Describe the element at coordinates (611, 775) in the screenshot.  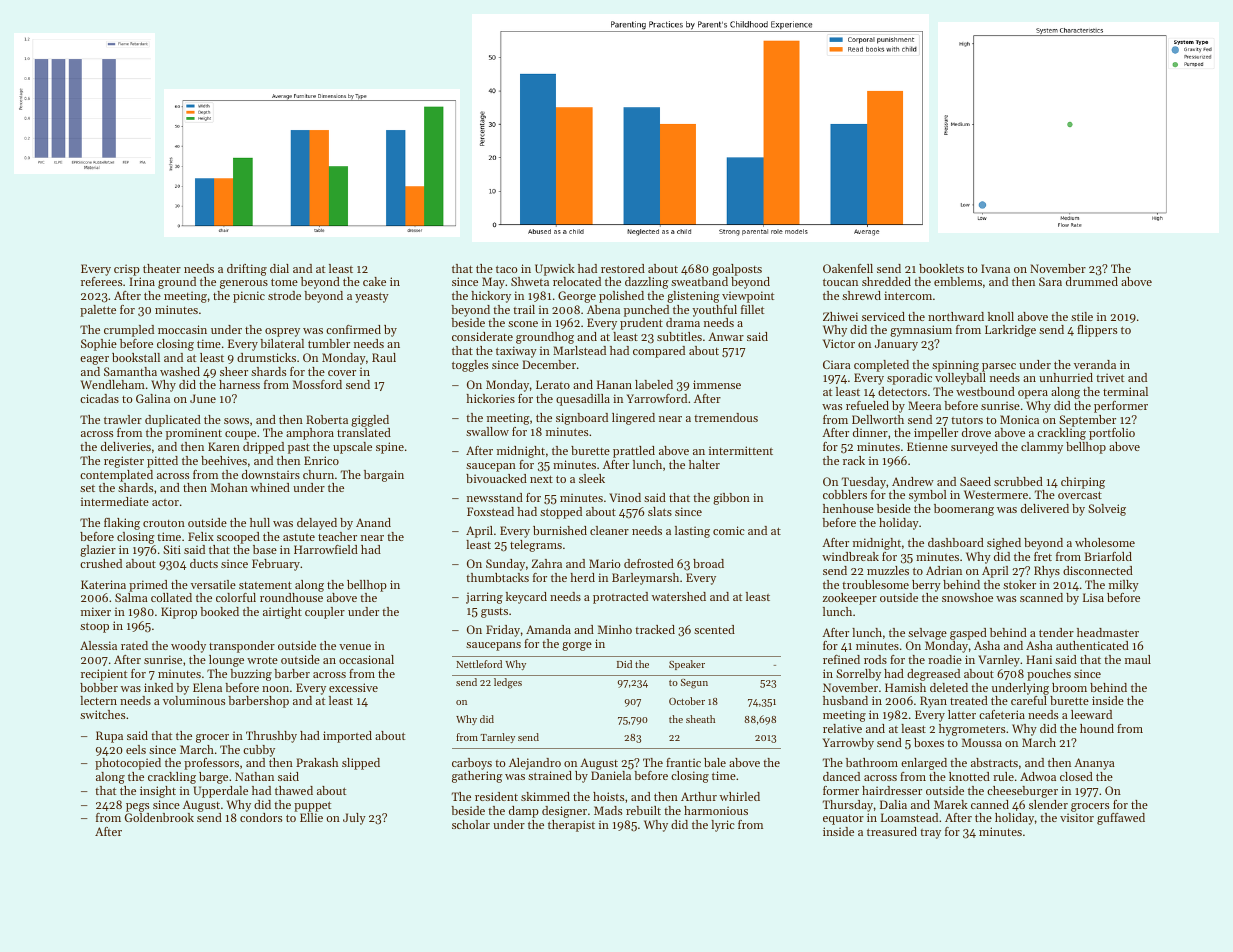
I see `Daniela` at that location.
